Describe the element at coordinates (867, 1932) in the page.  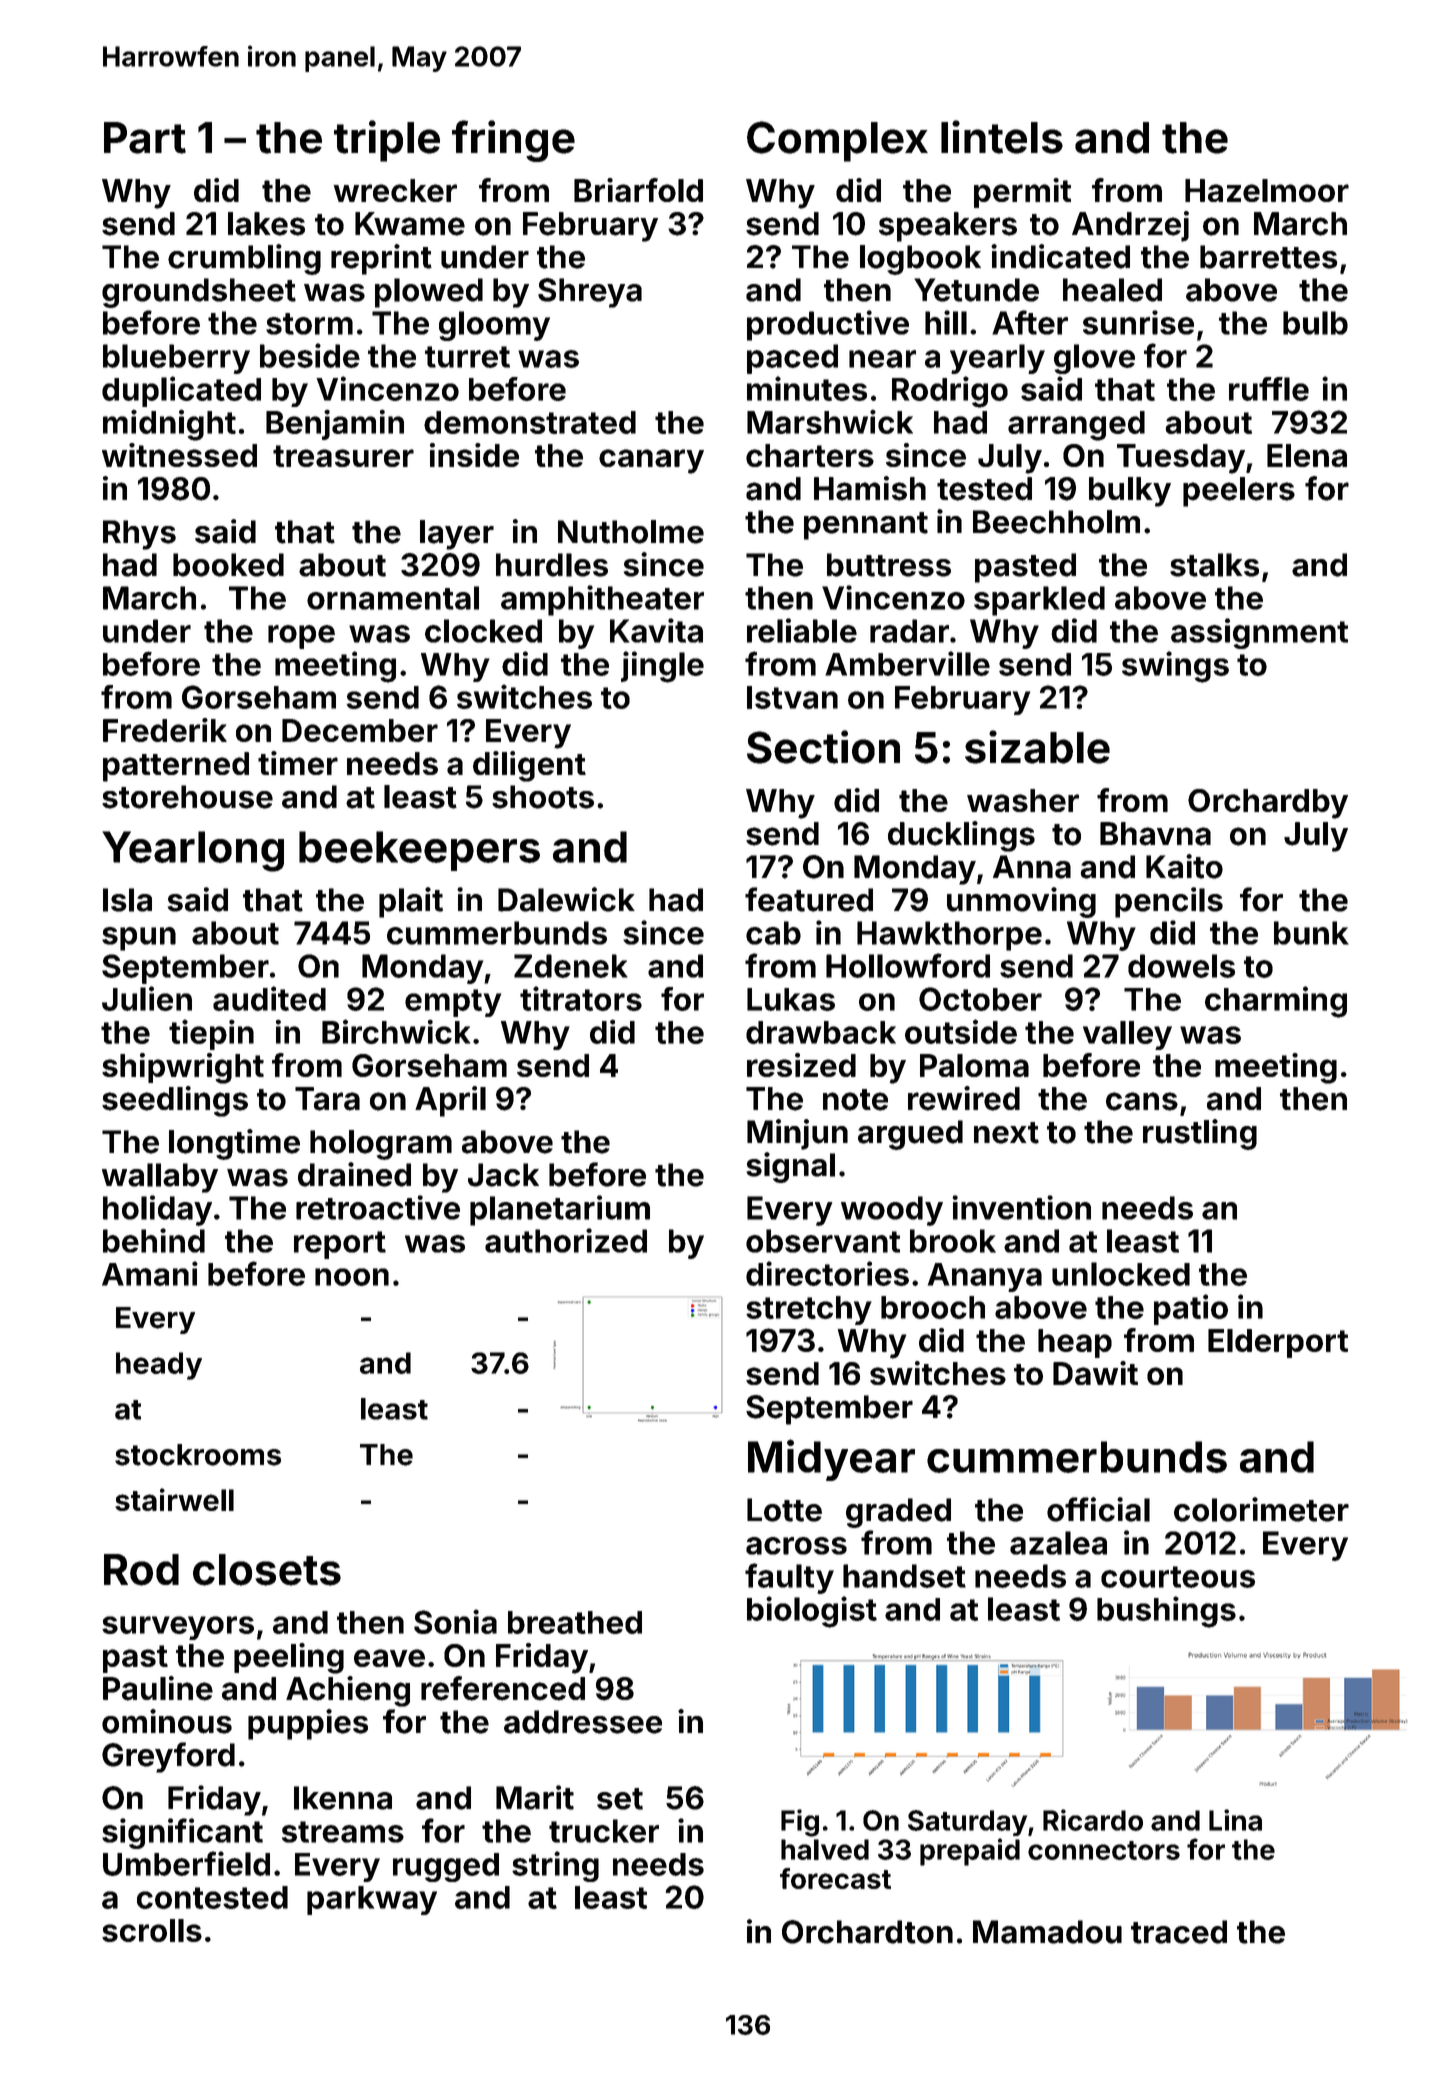
I see `Orchardton` at that location.
